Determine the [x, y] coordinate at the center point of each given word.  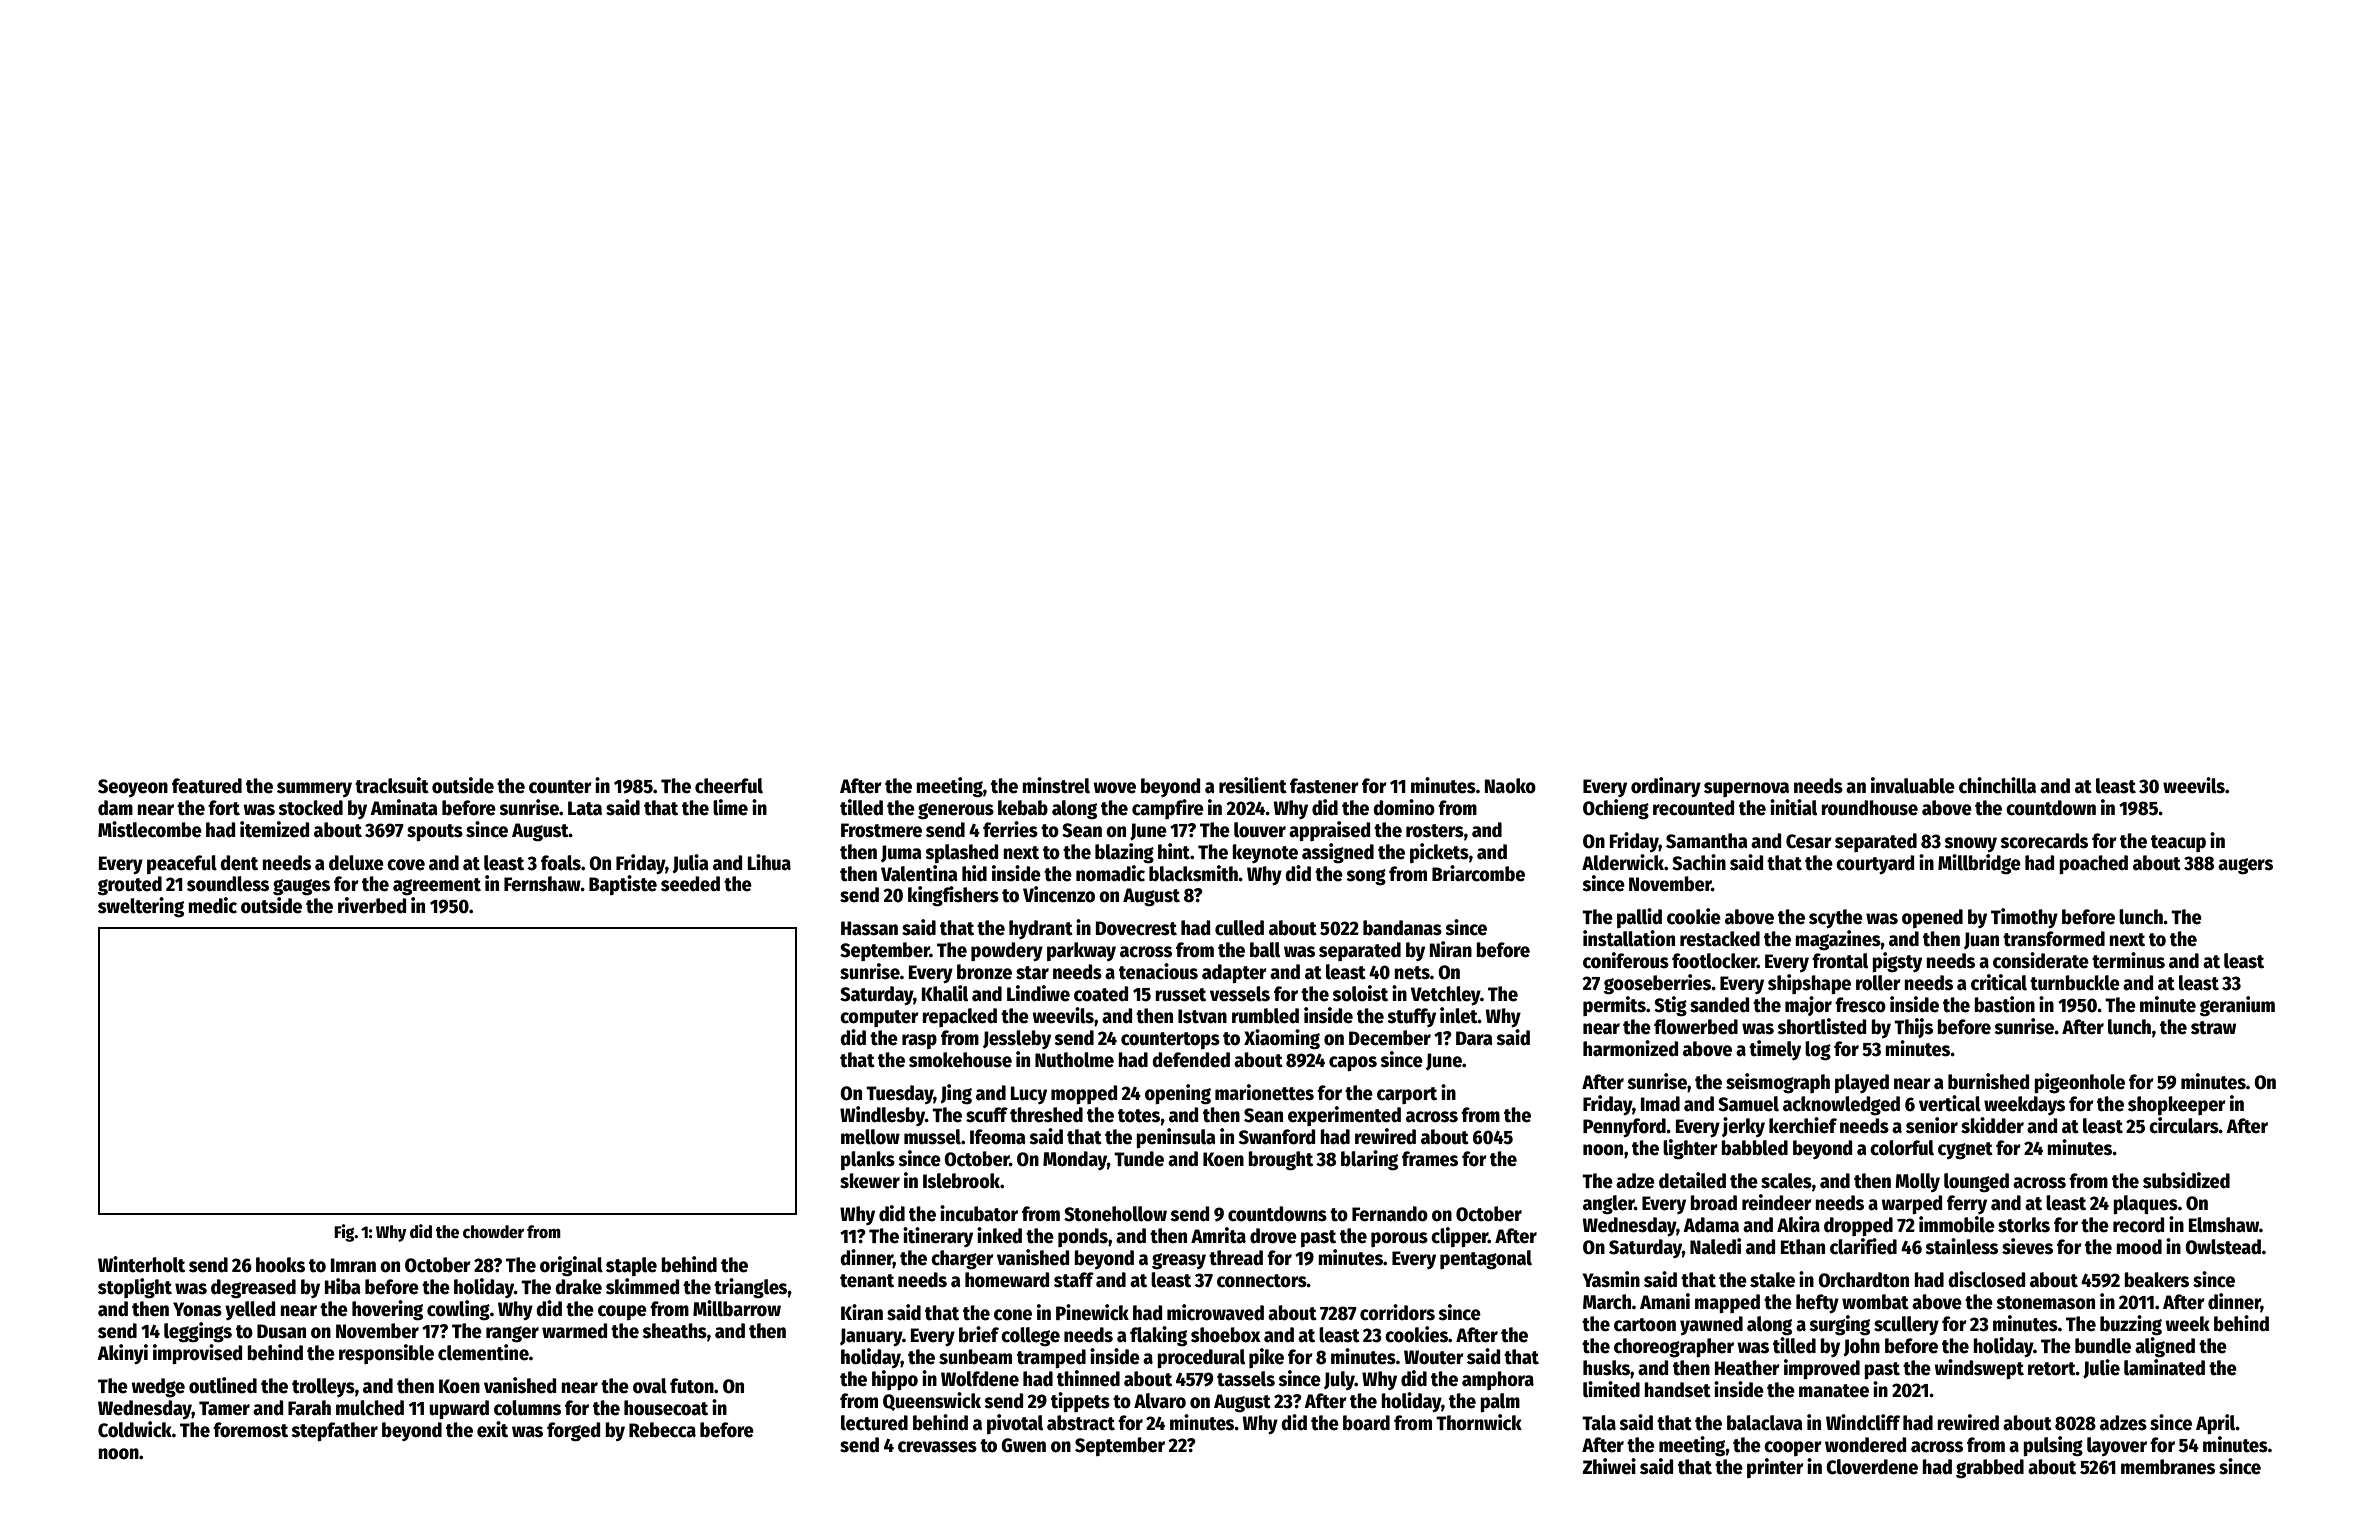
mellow [870, 1137]
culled [1239, 928]
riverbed [372, 905]
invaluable [1913, 785]
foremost [250, 1430]
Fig [344, 1233]
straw [2213, 1028]
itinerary [938, 1237]
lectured [874, 1423]
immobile [1957, 1224]
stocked [310, 808]
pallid [1639, 918]
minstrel [1056, 785]
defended [1191, 1060]
